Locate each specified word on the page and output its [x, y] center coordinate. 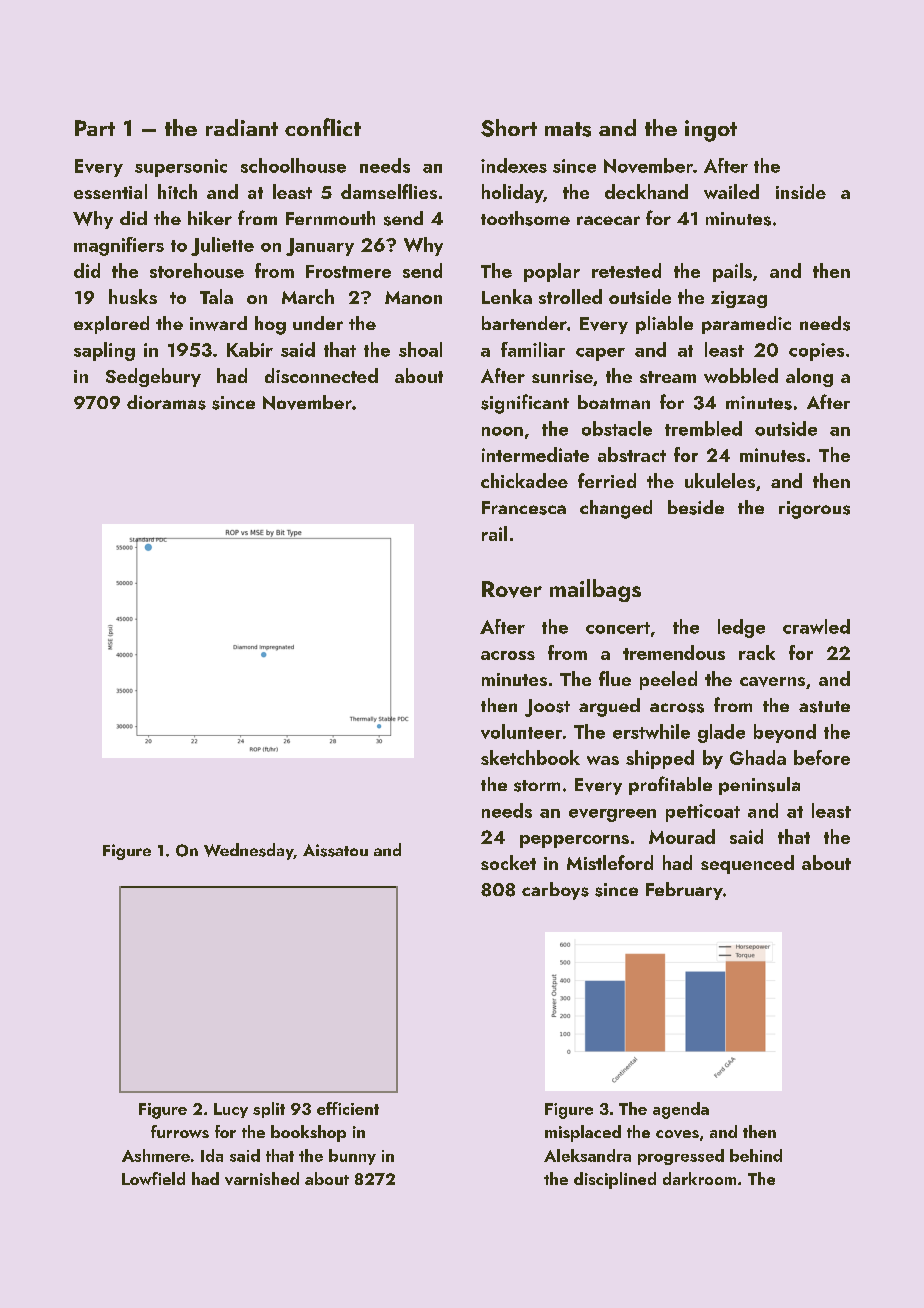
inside [801, 191]
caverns [772, 682]
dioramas [166, 402]
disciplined [615, 1180]
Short [509, 128]
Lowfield [153, 1178]
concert [618, 628]
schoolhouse [293, 165]
